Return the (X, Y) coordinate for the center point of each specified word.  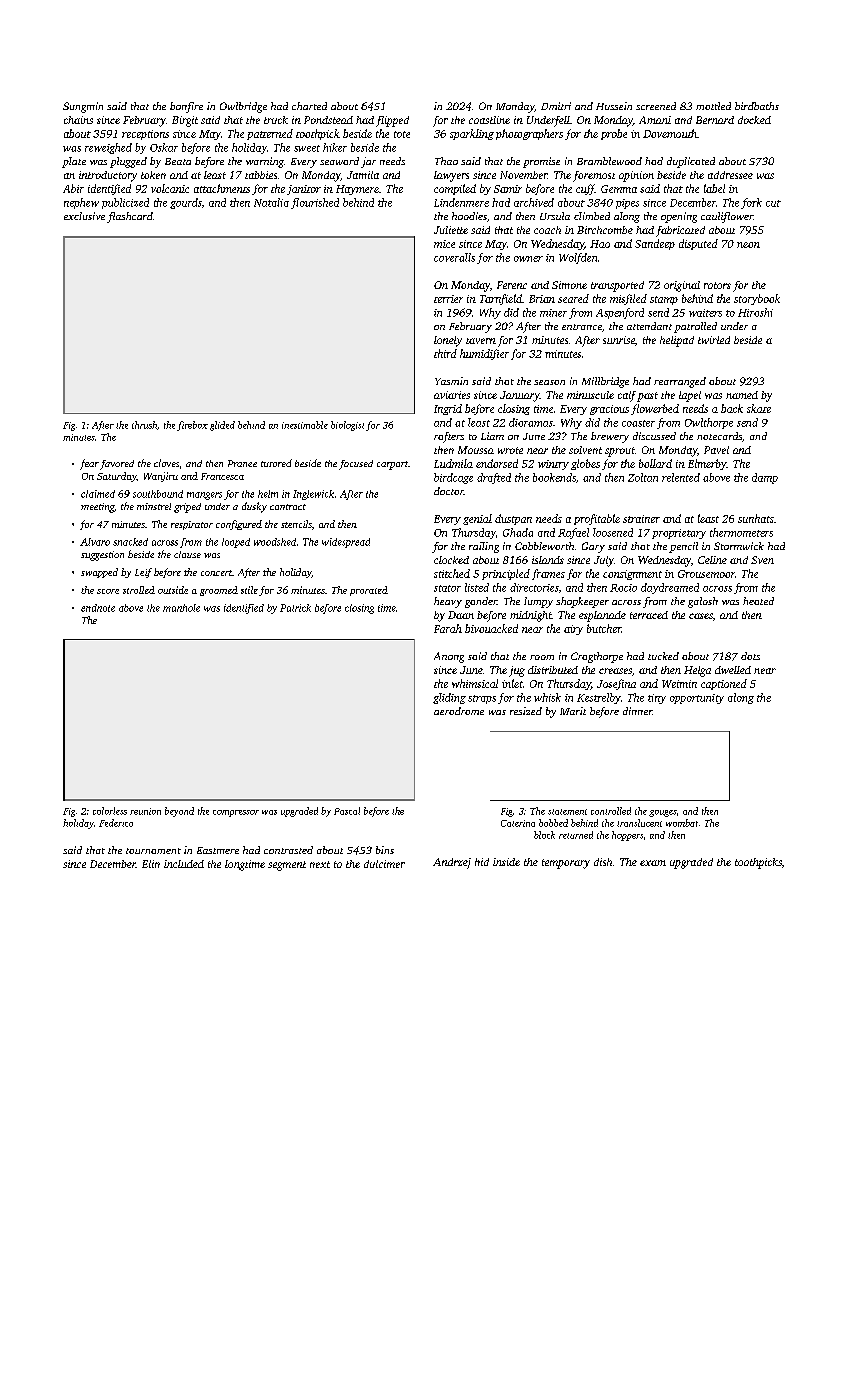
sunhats (756, 518)
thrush (144, 425)
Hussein (614, 106)
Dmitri (556, 106)
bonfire (186, 107)
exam (653, 863)
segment (287, 866)
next (320, 864)
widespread (346, 543)
